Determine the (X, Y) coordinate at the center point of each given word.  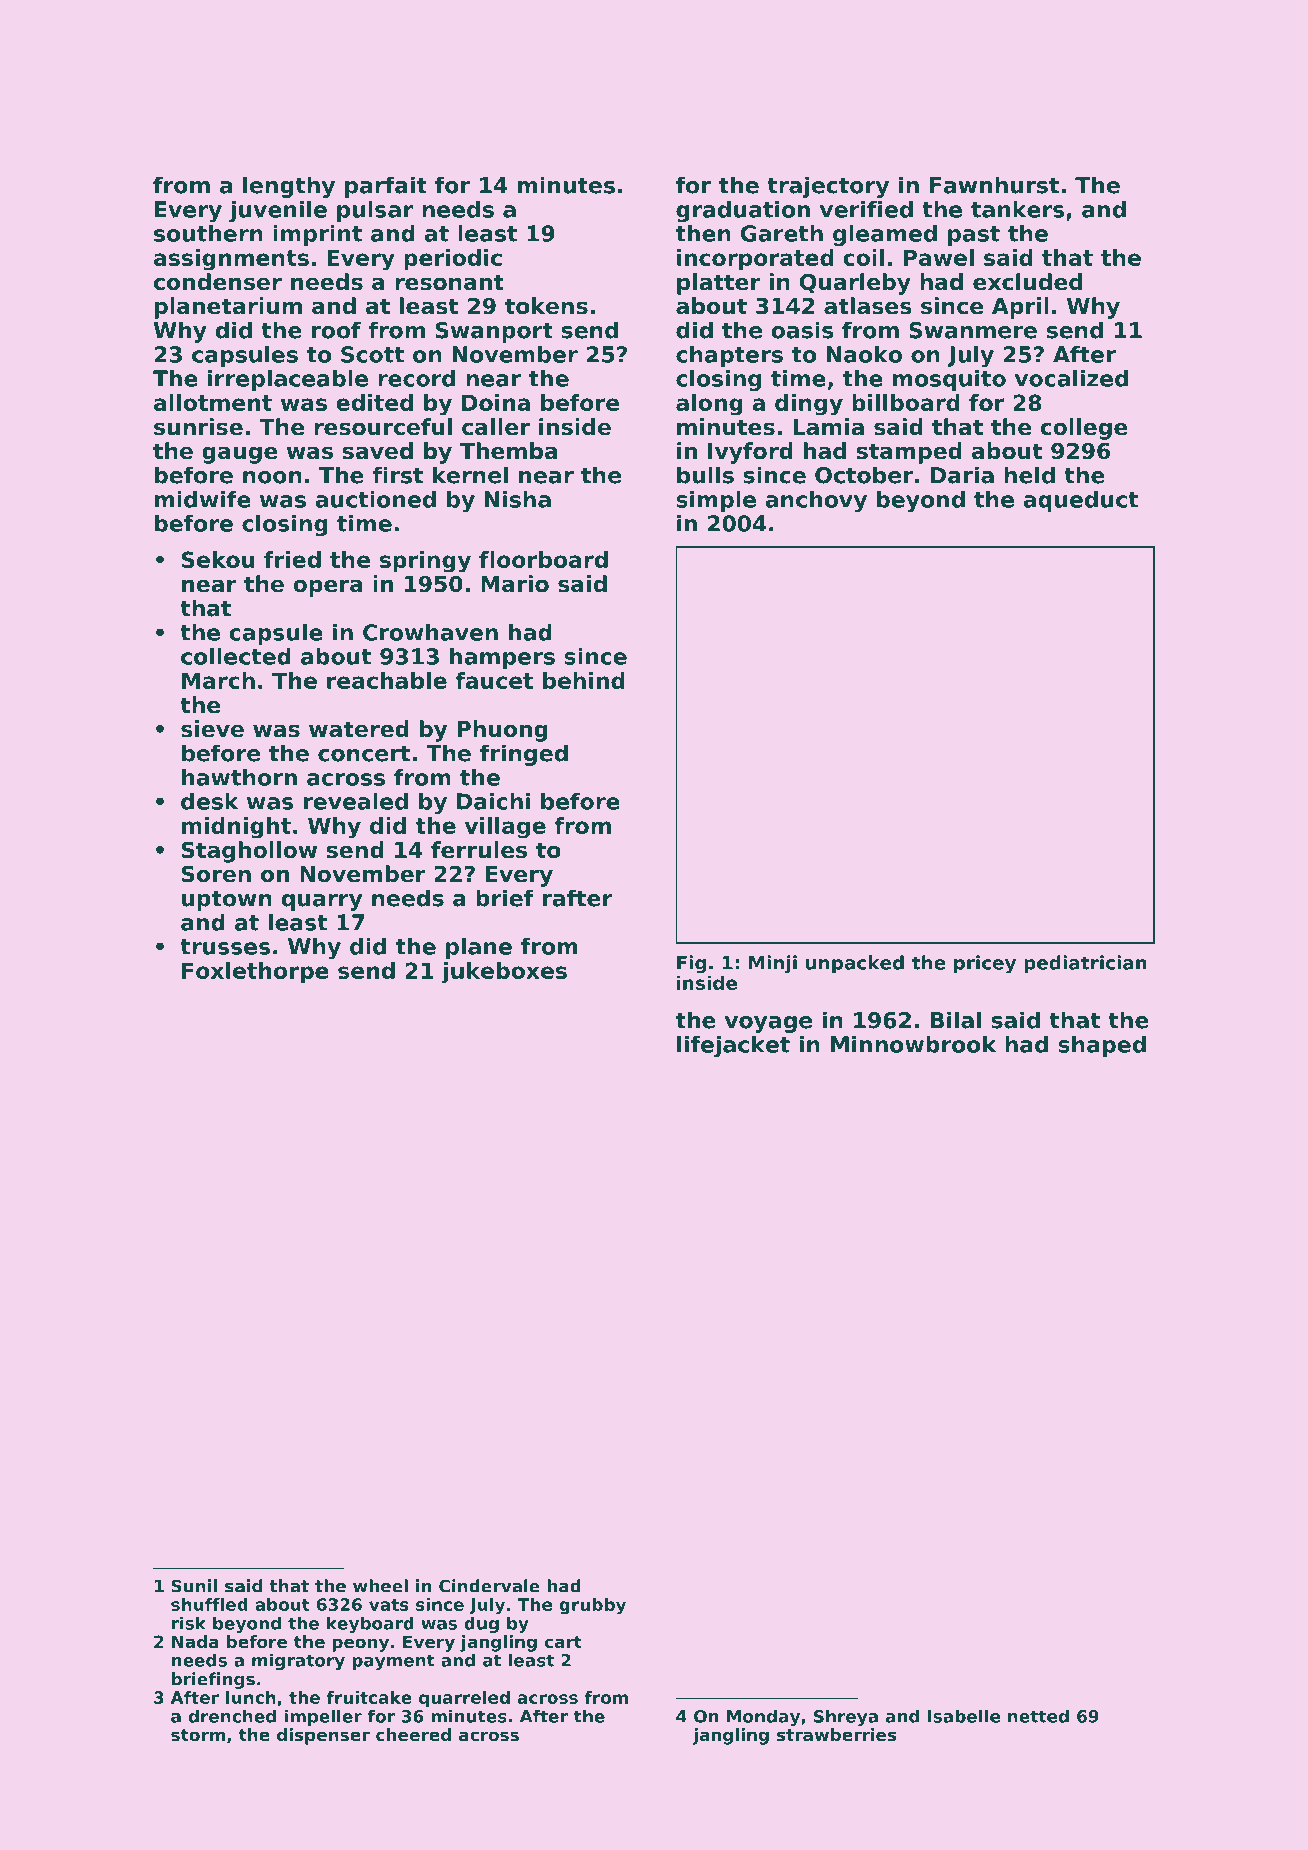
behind (584, 680)
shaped (1102, 1046)
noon (272, 477)
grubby (592, 1606)
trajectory (828, 187)
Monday (763, 1717)
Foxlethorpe (255, 973)
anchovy (816, 501)
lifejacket (733, 1046)
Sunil (194, 1586)
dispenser (323, 1736)
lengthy (289, 187)
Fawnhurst (994, 185)
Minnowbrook (913, 1044)
